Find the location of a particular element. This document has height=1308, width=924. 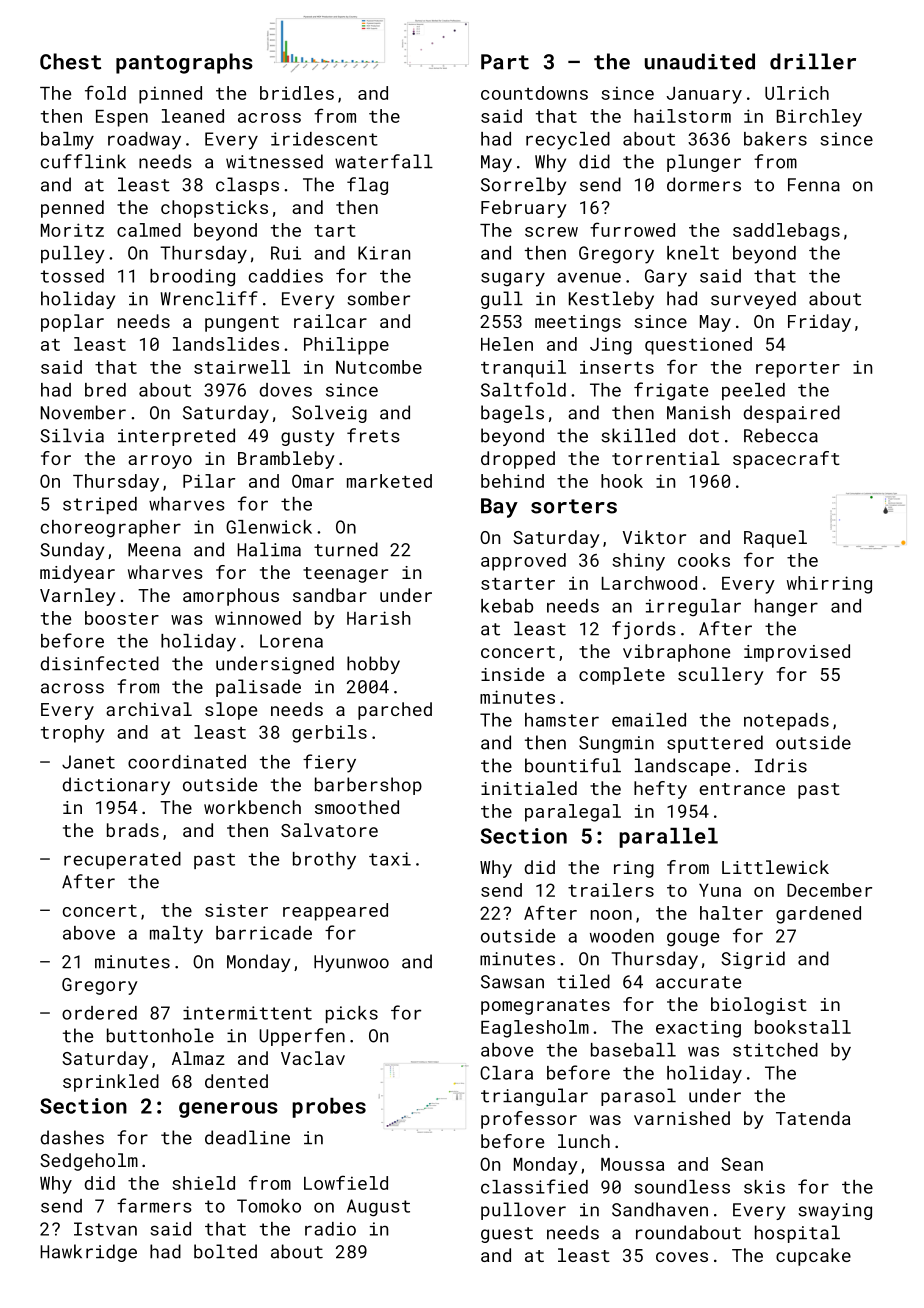

irregular is located at coordinates (693, 608).
